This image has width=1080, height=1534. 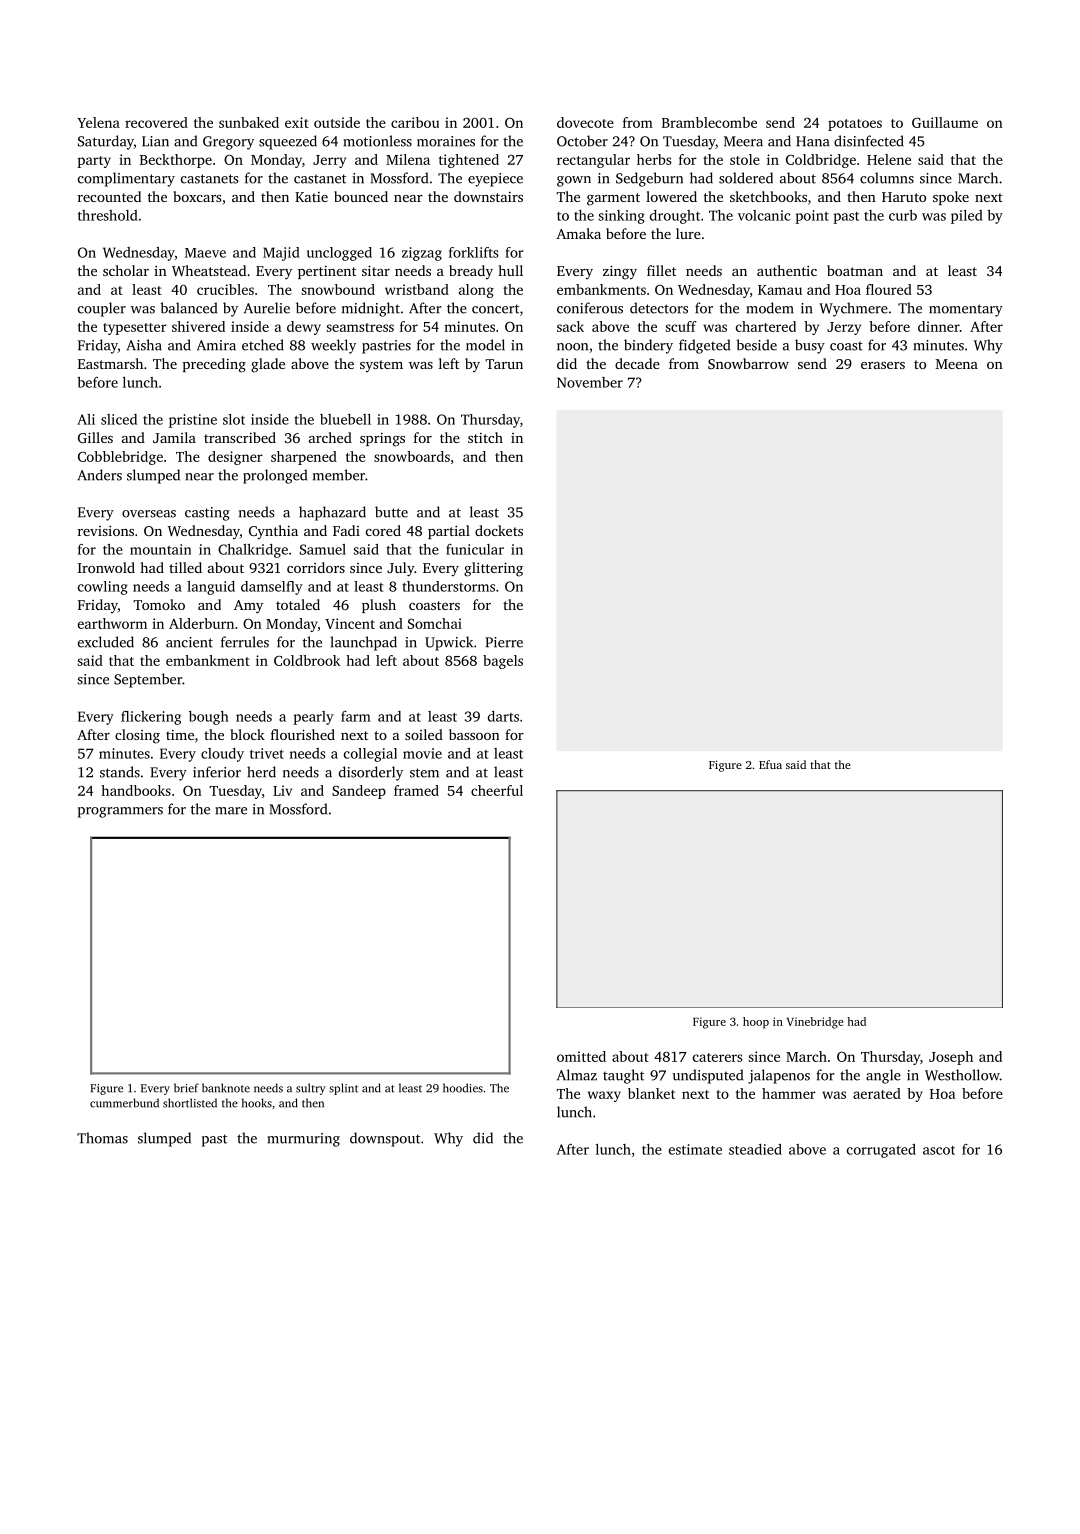 I want to click on closing, so click(x=137, y=736).
